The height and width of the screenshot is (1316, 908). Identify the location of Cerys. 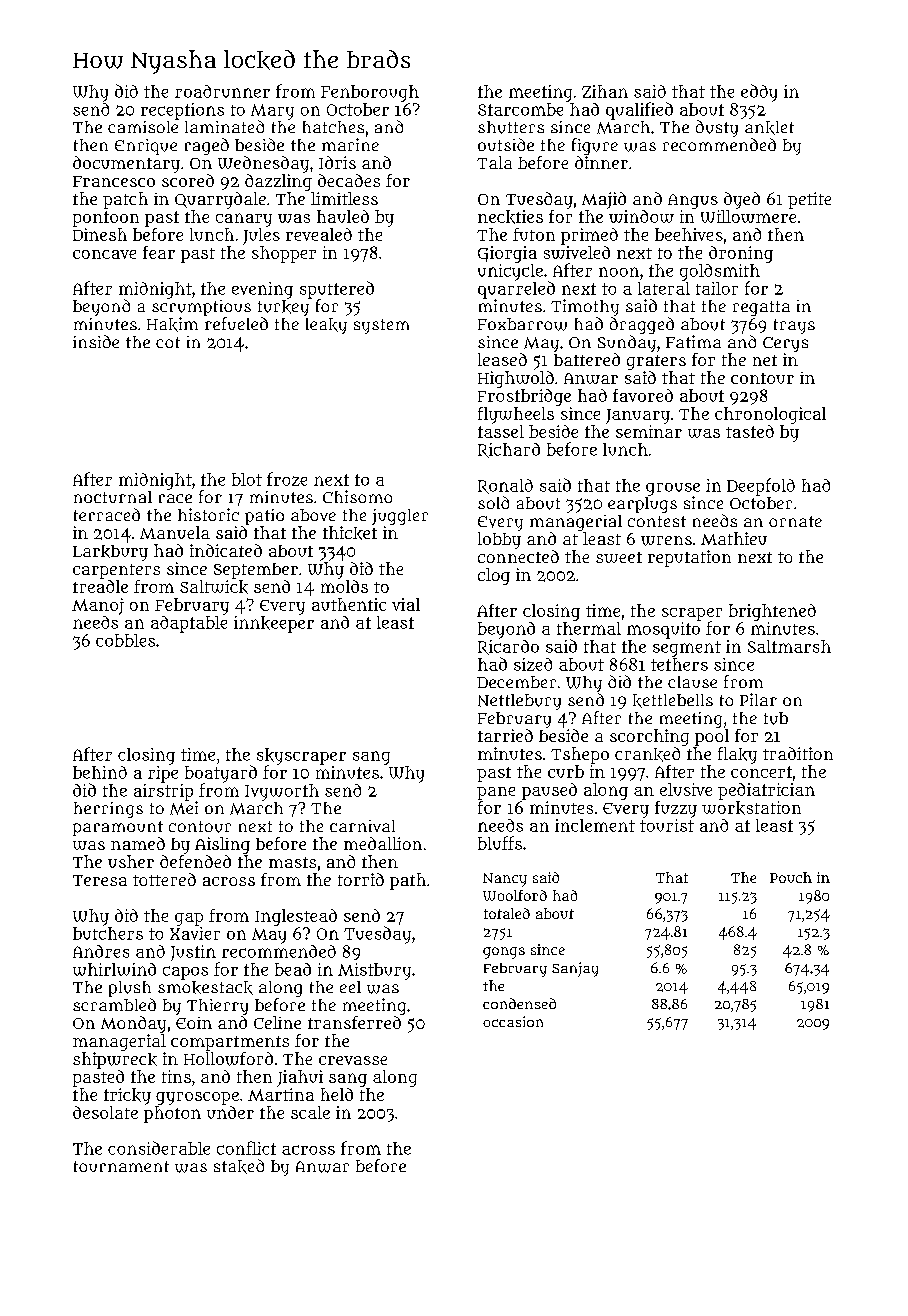
(785, 344).
